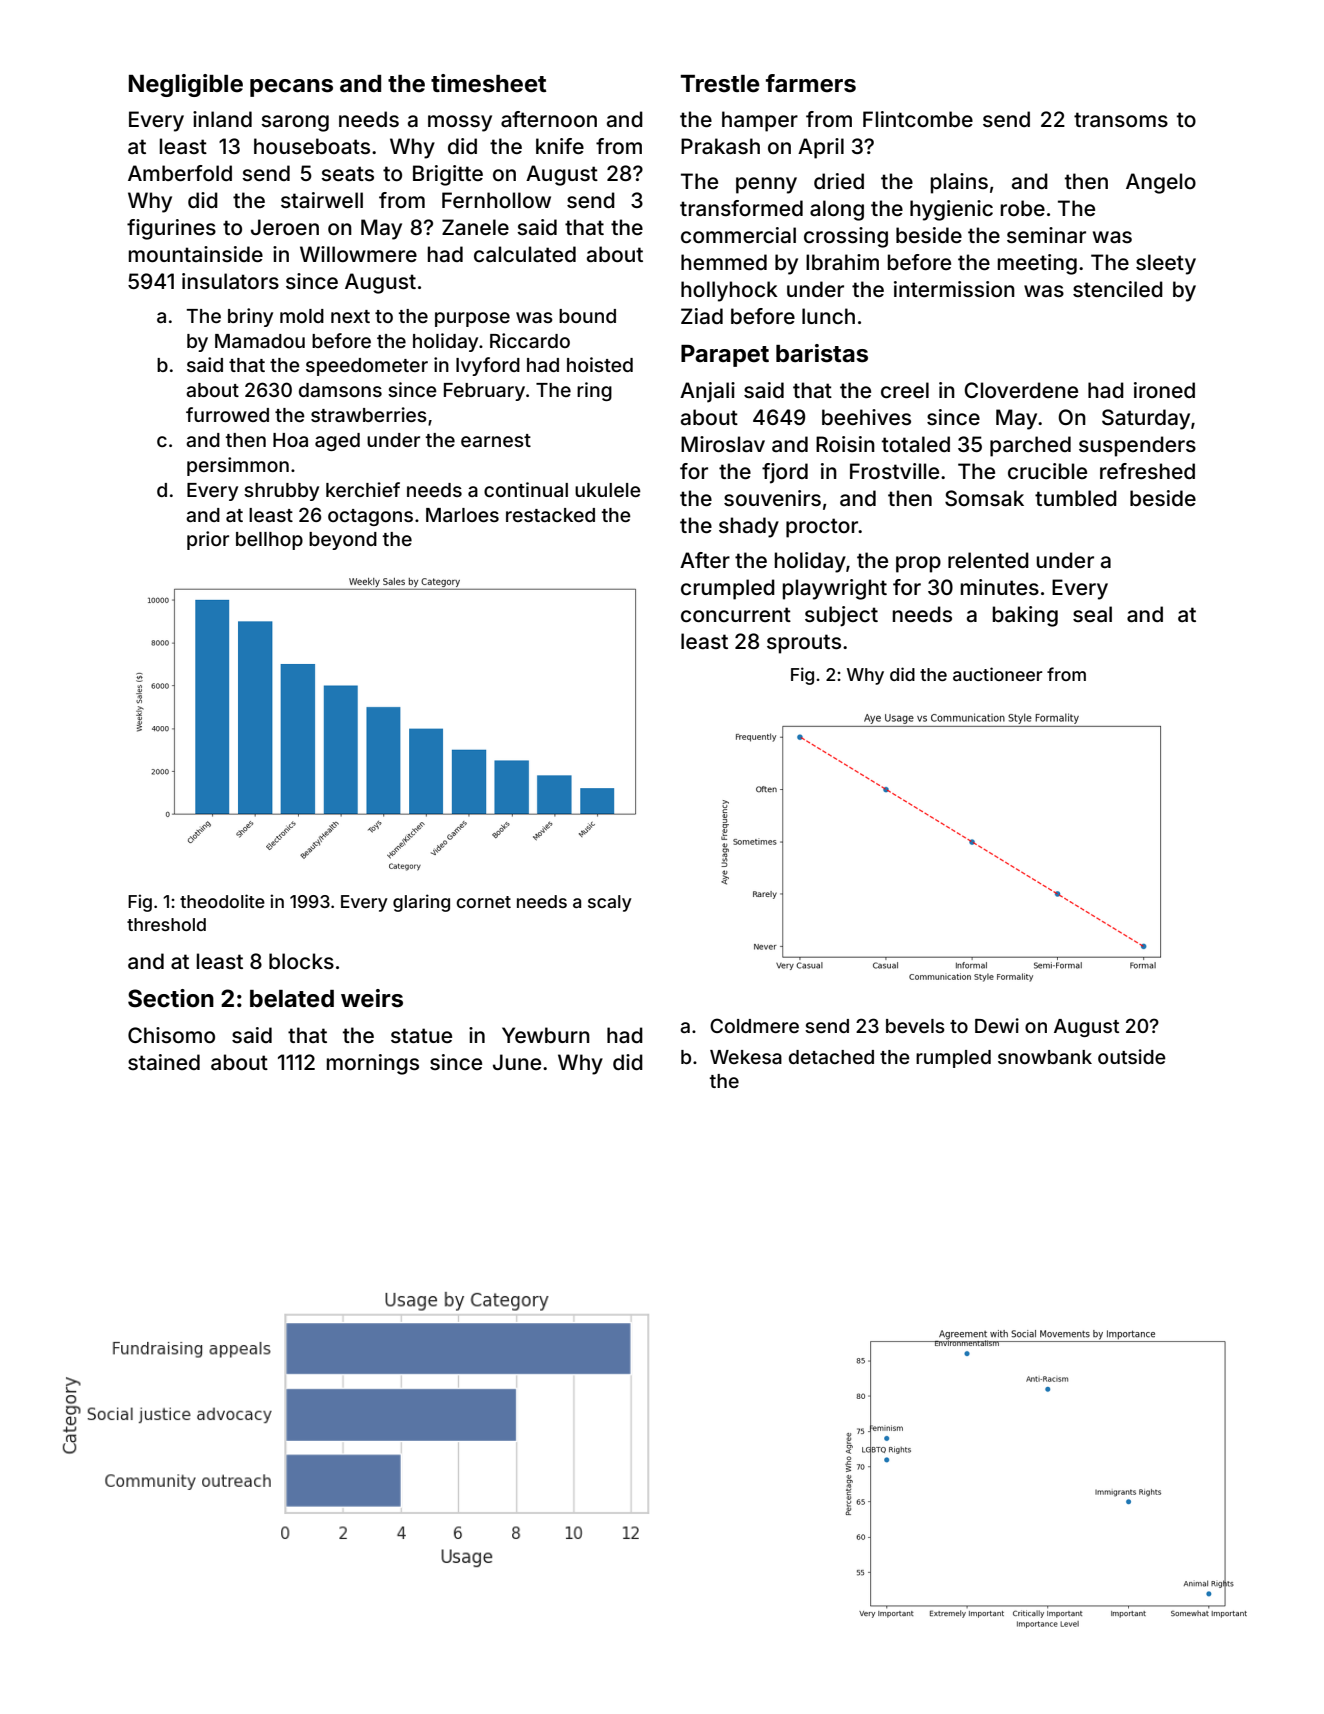 This image has width=1324, height=1714. Describe the element at coordinates (1025, 616) in the image. I see `baking` at that location.
